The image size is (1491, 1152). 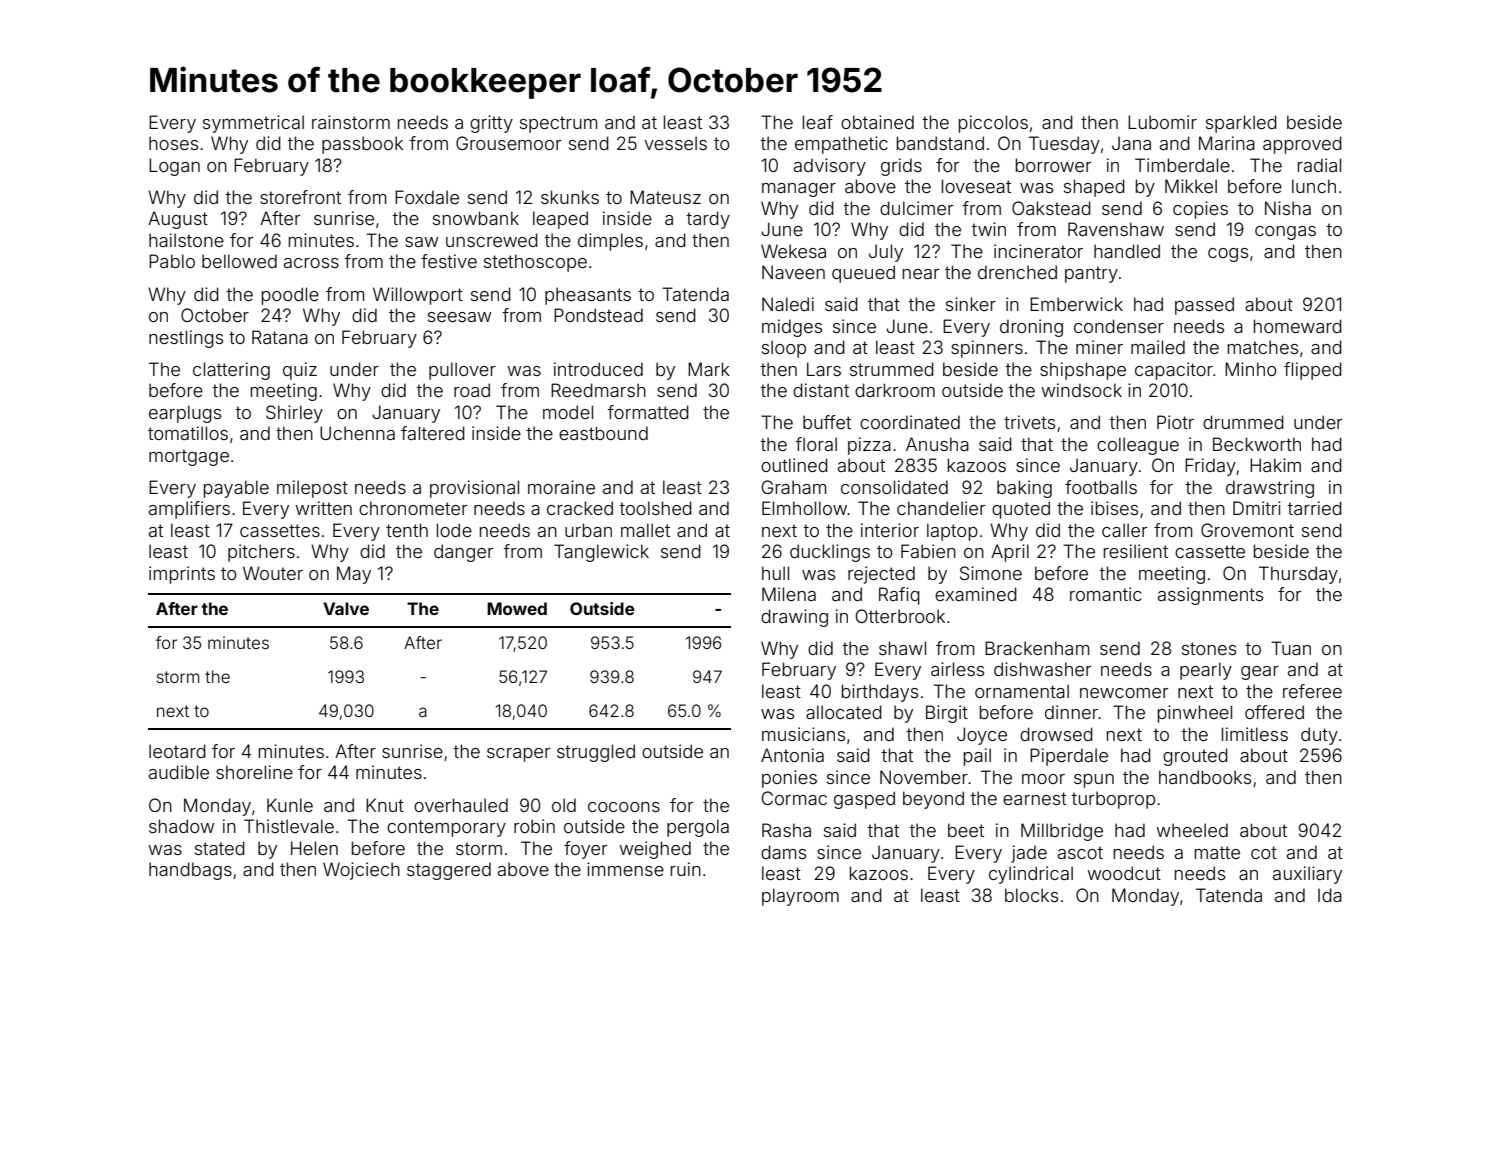 I want to click on moraine, so click(x=561, y=487).
